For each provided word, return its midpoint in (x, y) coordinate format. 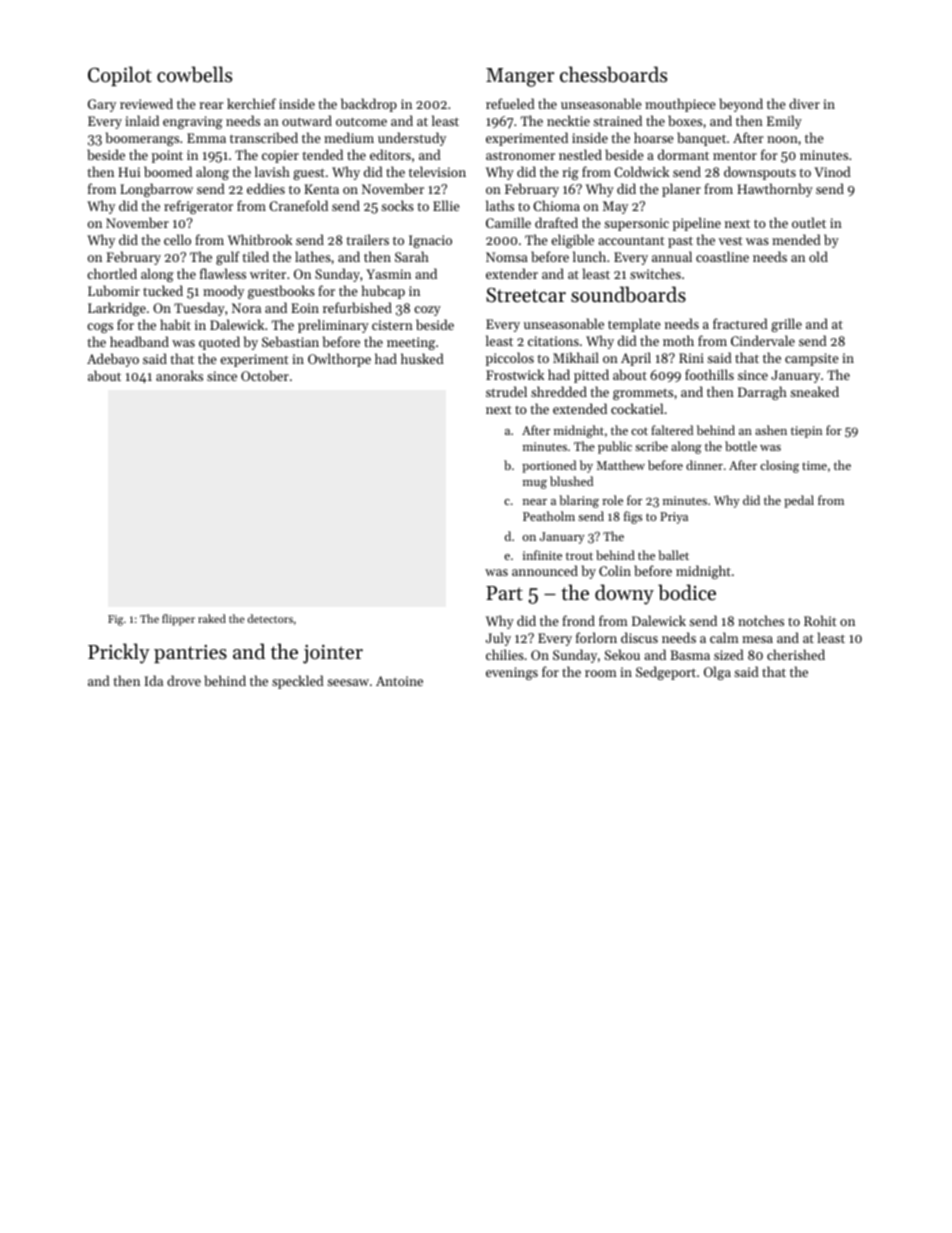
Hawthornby (775, 190)
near (535, 502)
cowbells (194, 74)
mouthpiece (680, 105)
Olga (717, 673)
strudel (506, 391)
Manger (520, 77)
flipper (178, 620)
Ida (154, 680)
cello (177, 239)
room (601, 673)
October (265, 375)
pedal (799, 501)
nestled (580, 154)
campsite (812, 359)
